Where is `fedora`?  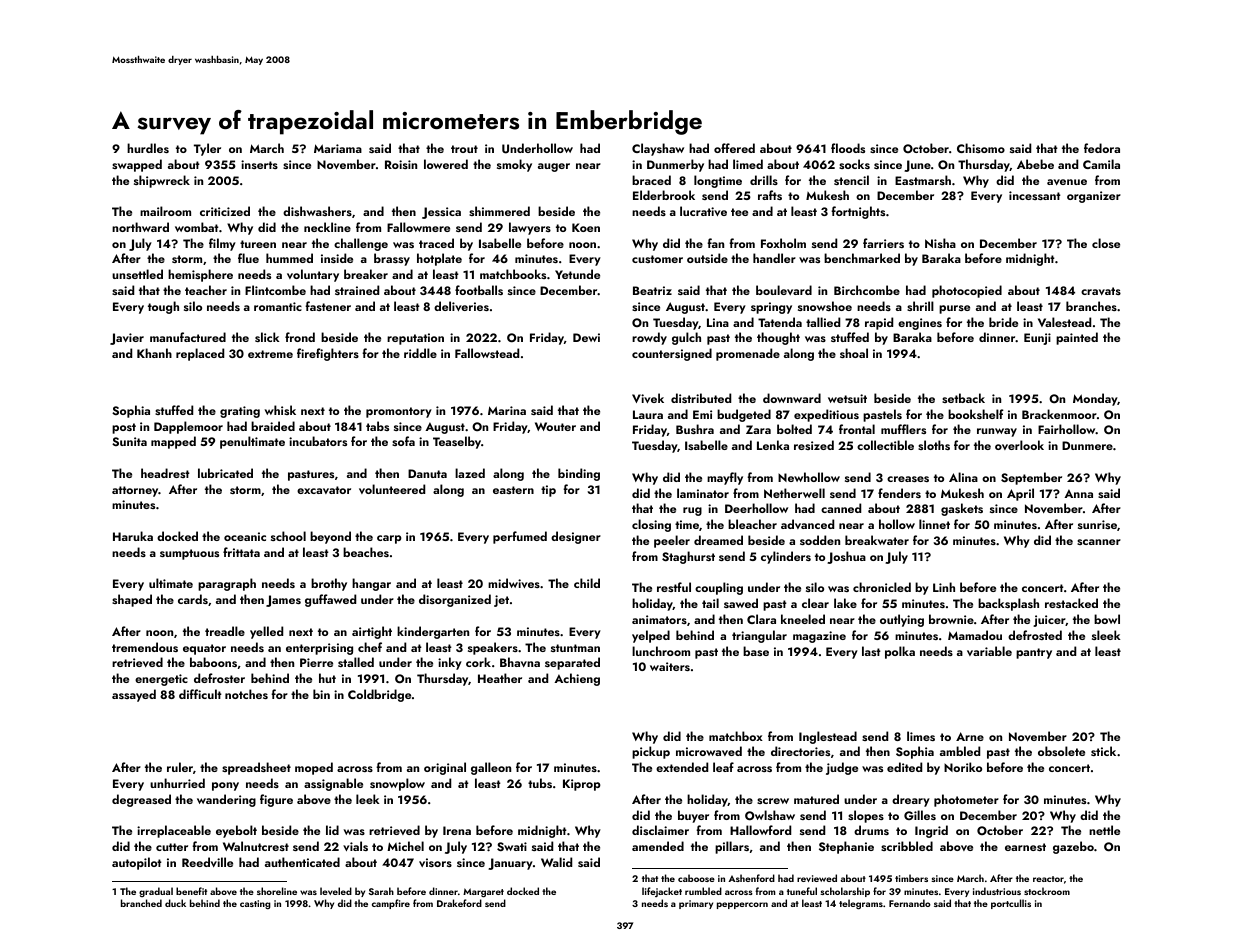 fedora is located at coordinates (1102, 148).
